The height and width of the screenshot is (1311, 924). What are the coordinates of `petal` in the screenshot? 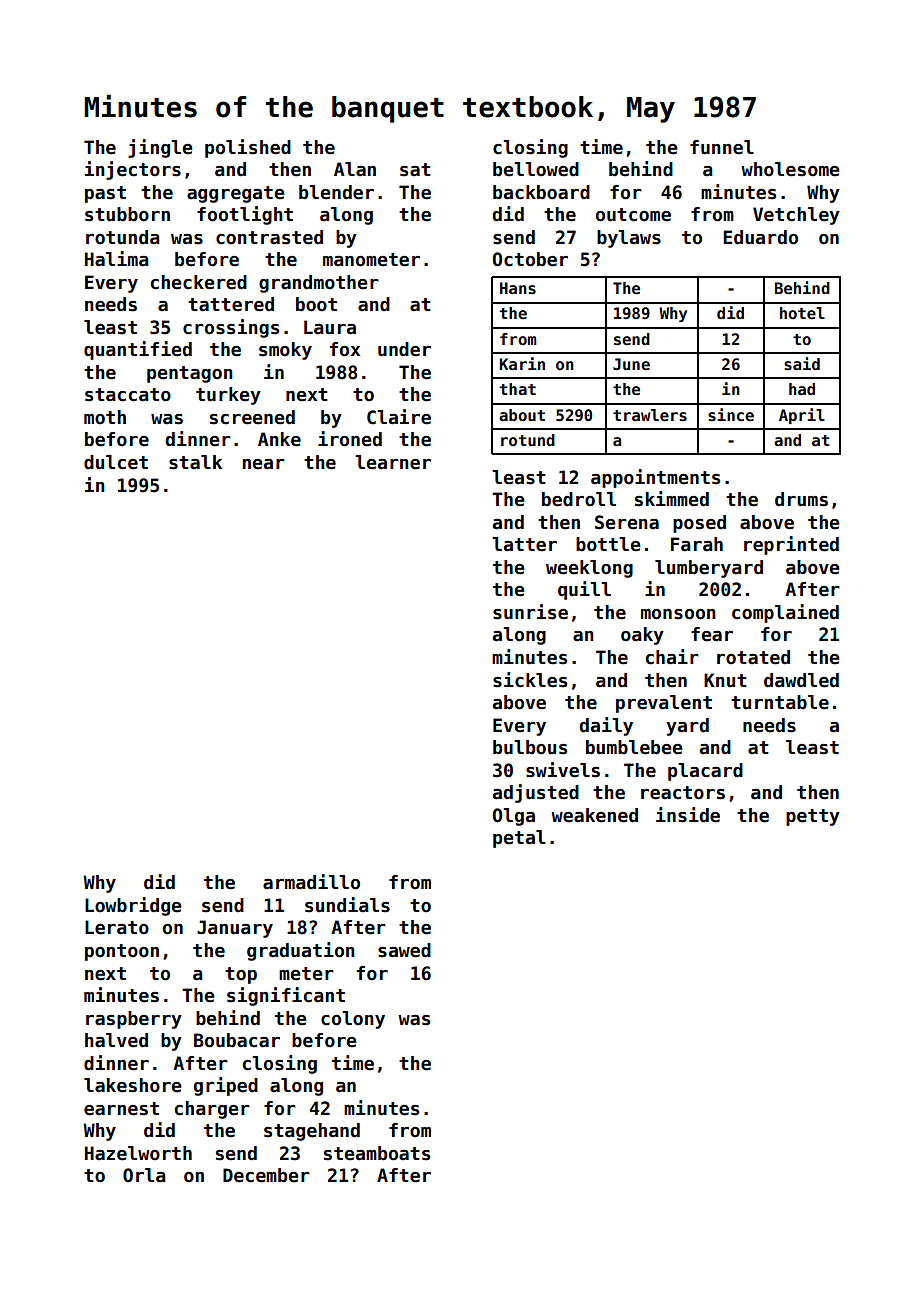 It's located at (519, 839).
